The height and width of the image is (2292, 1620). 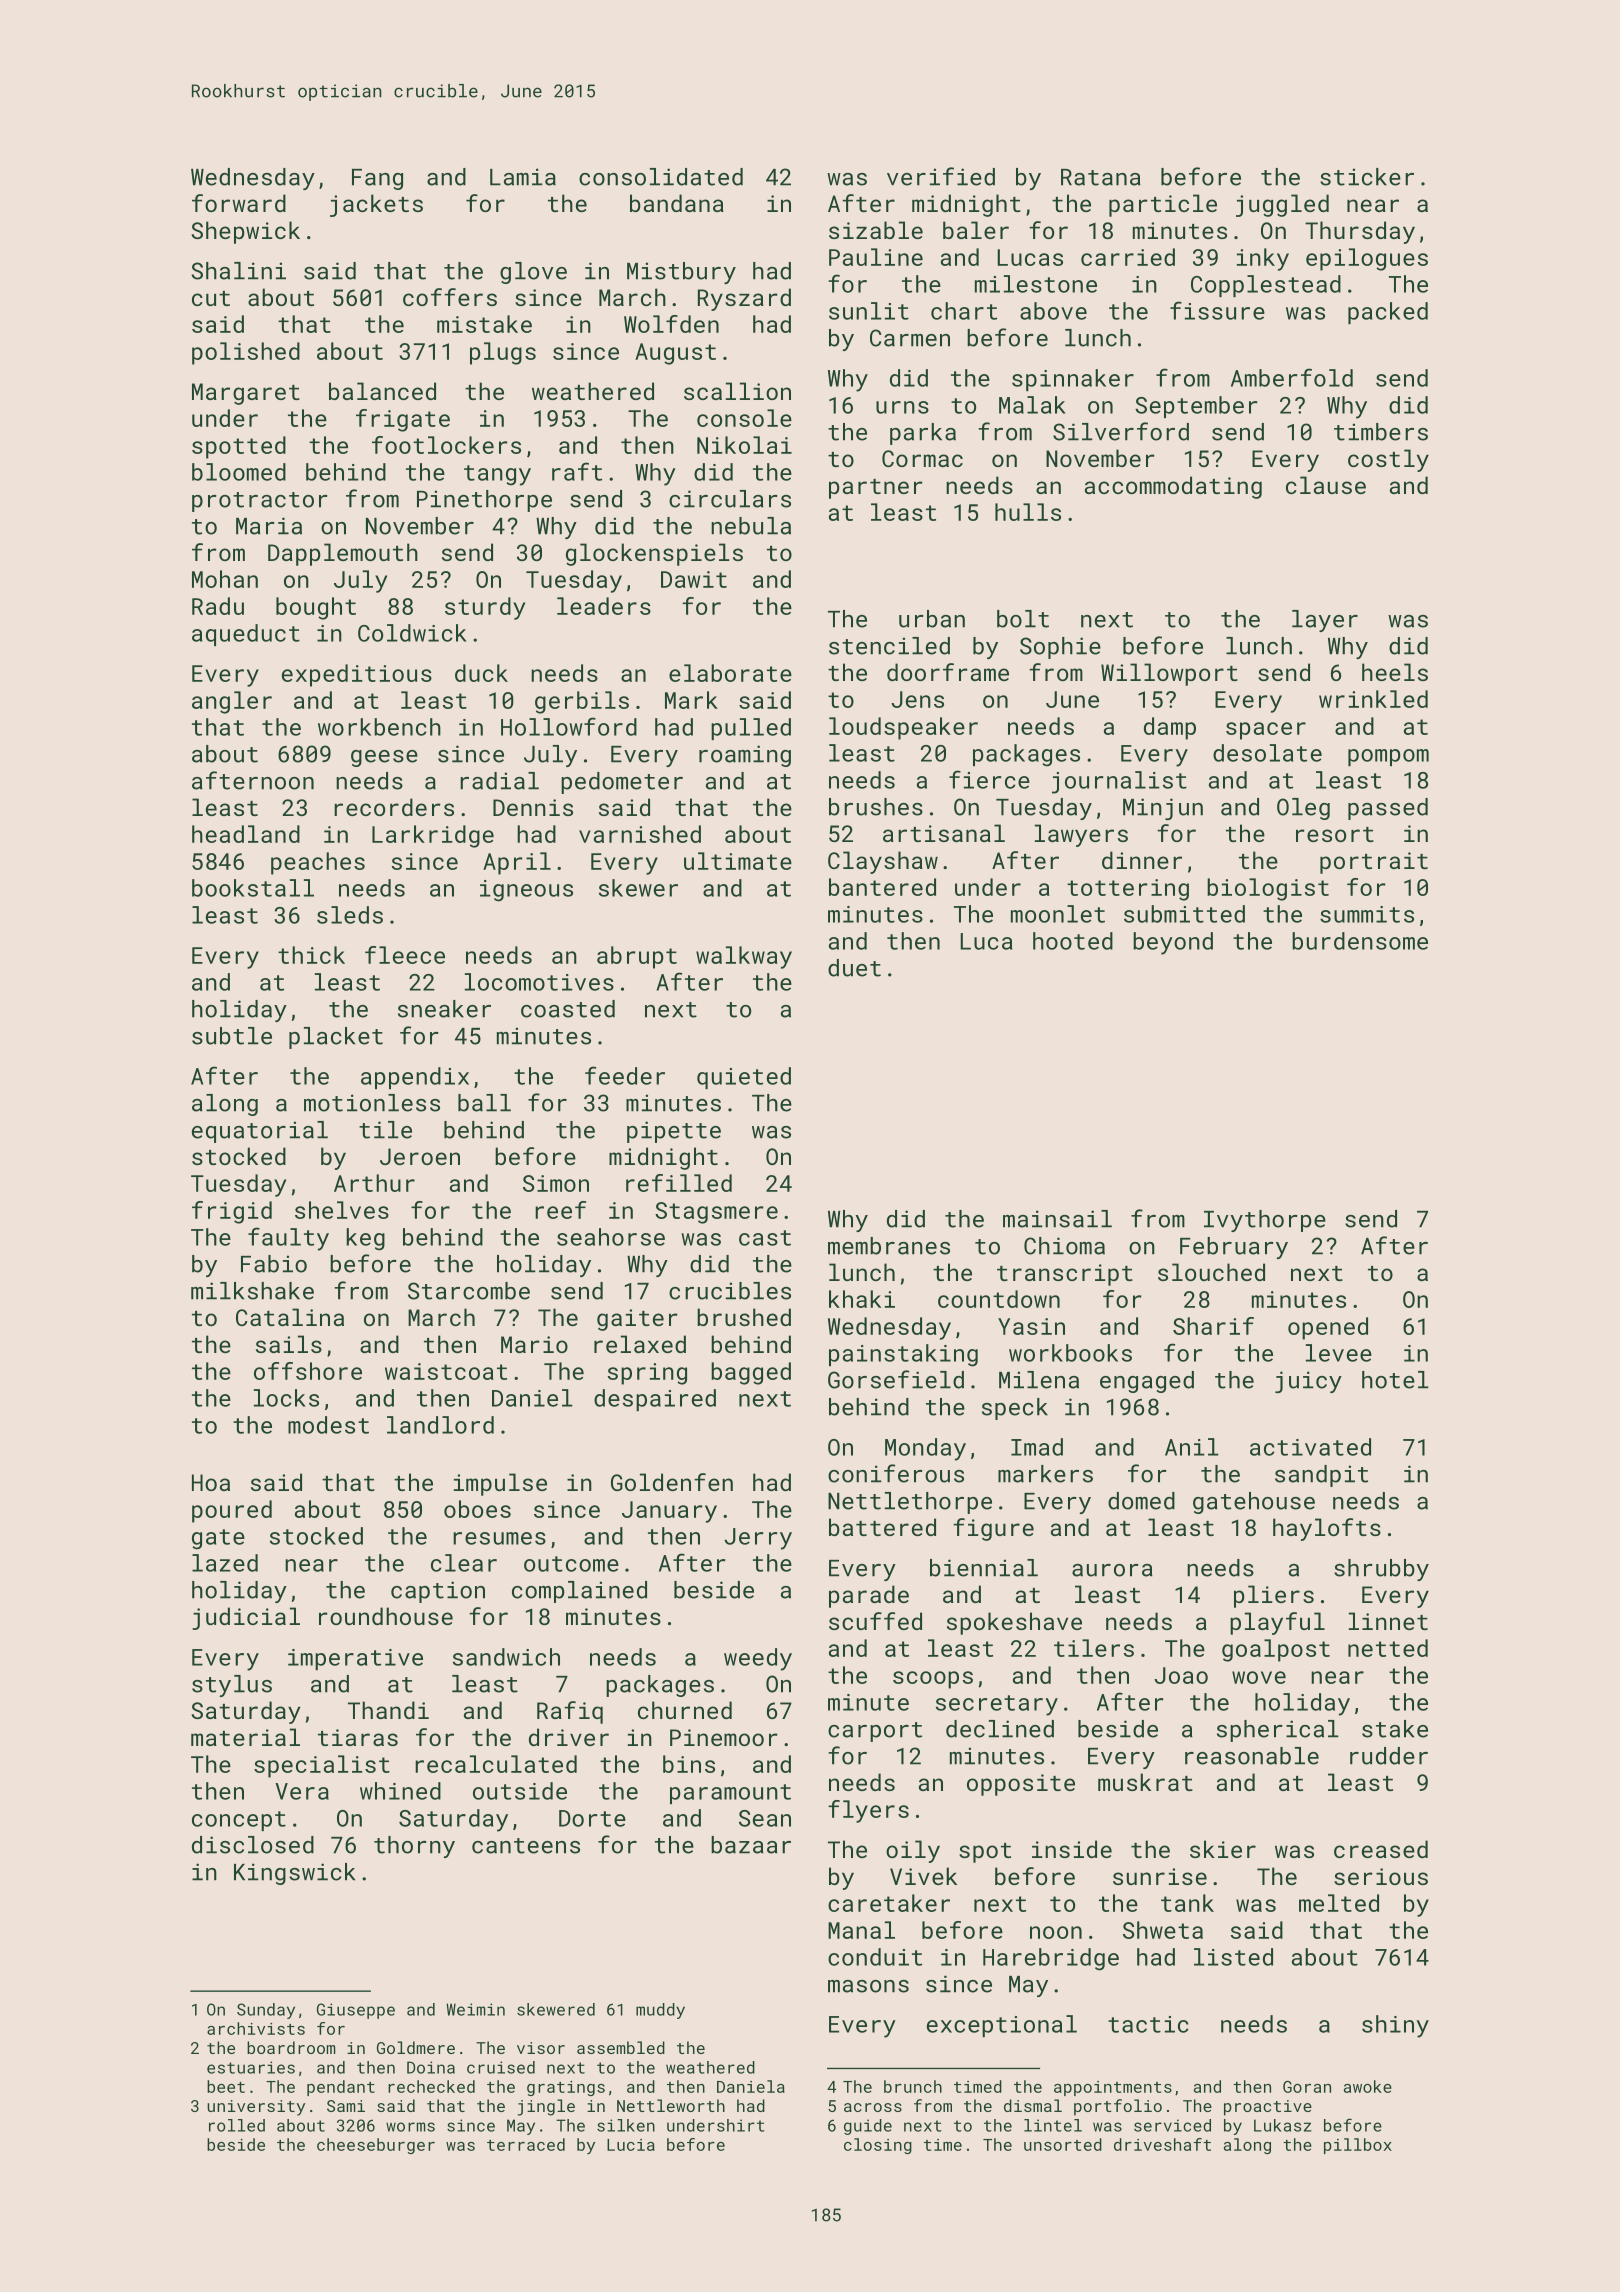 I want to click on thorny, so click(x=414, y=1847).
